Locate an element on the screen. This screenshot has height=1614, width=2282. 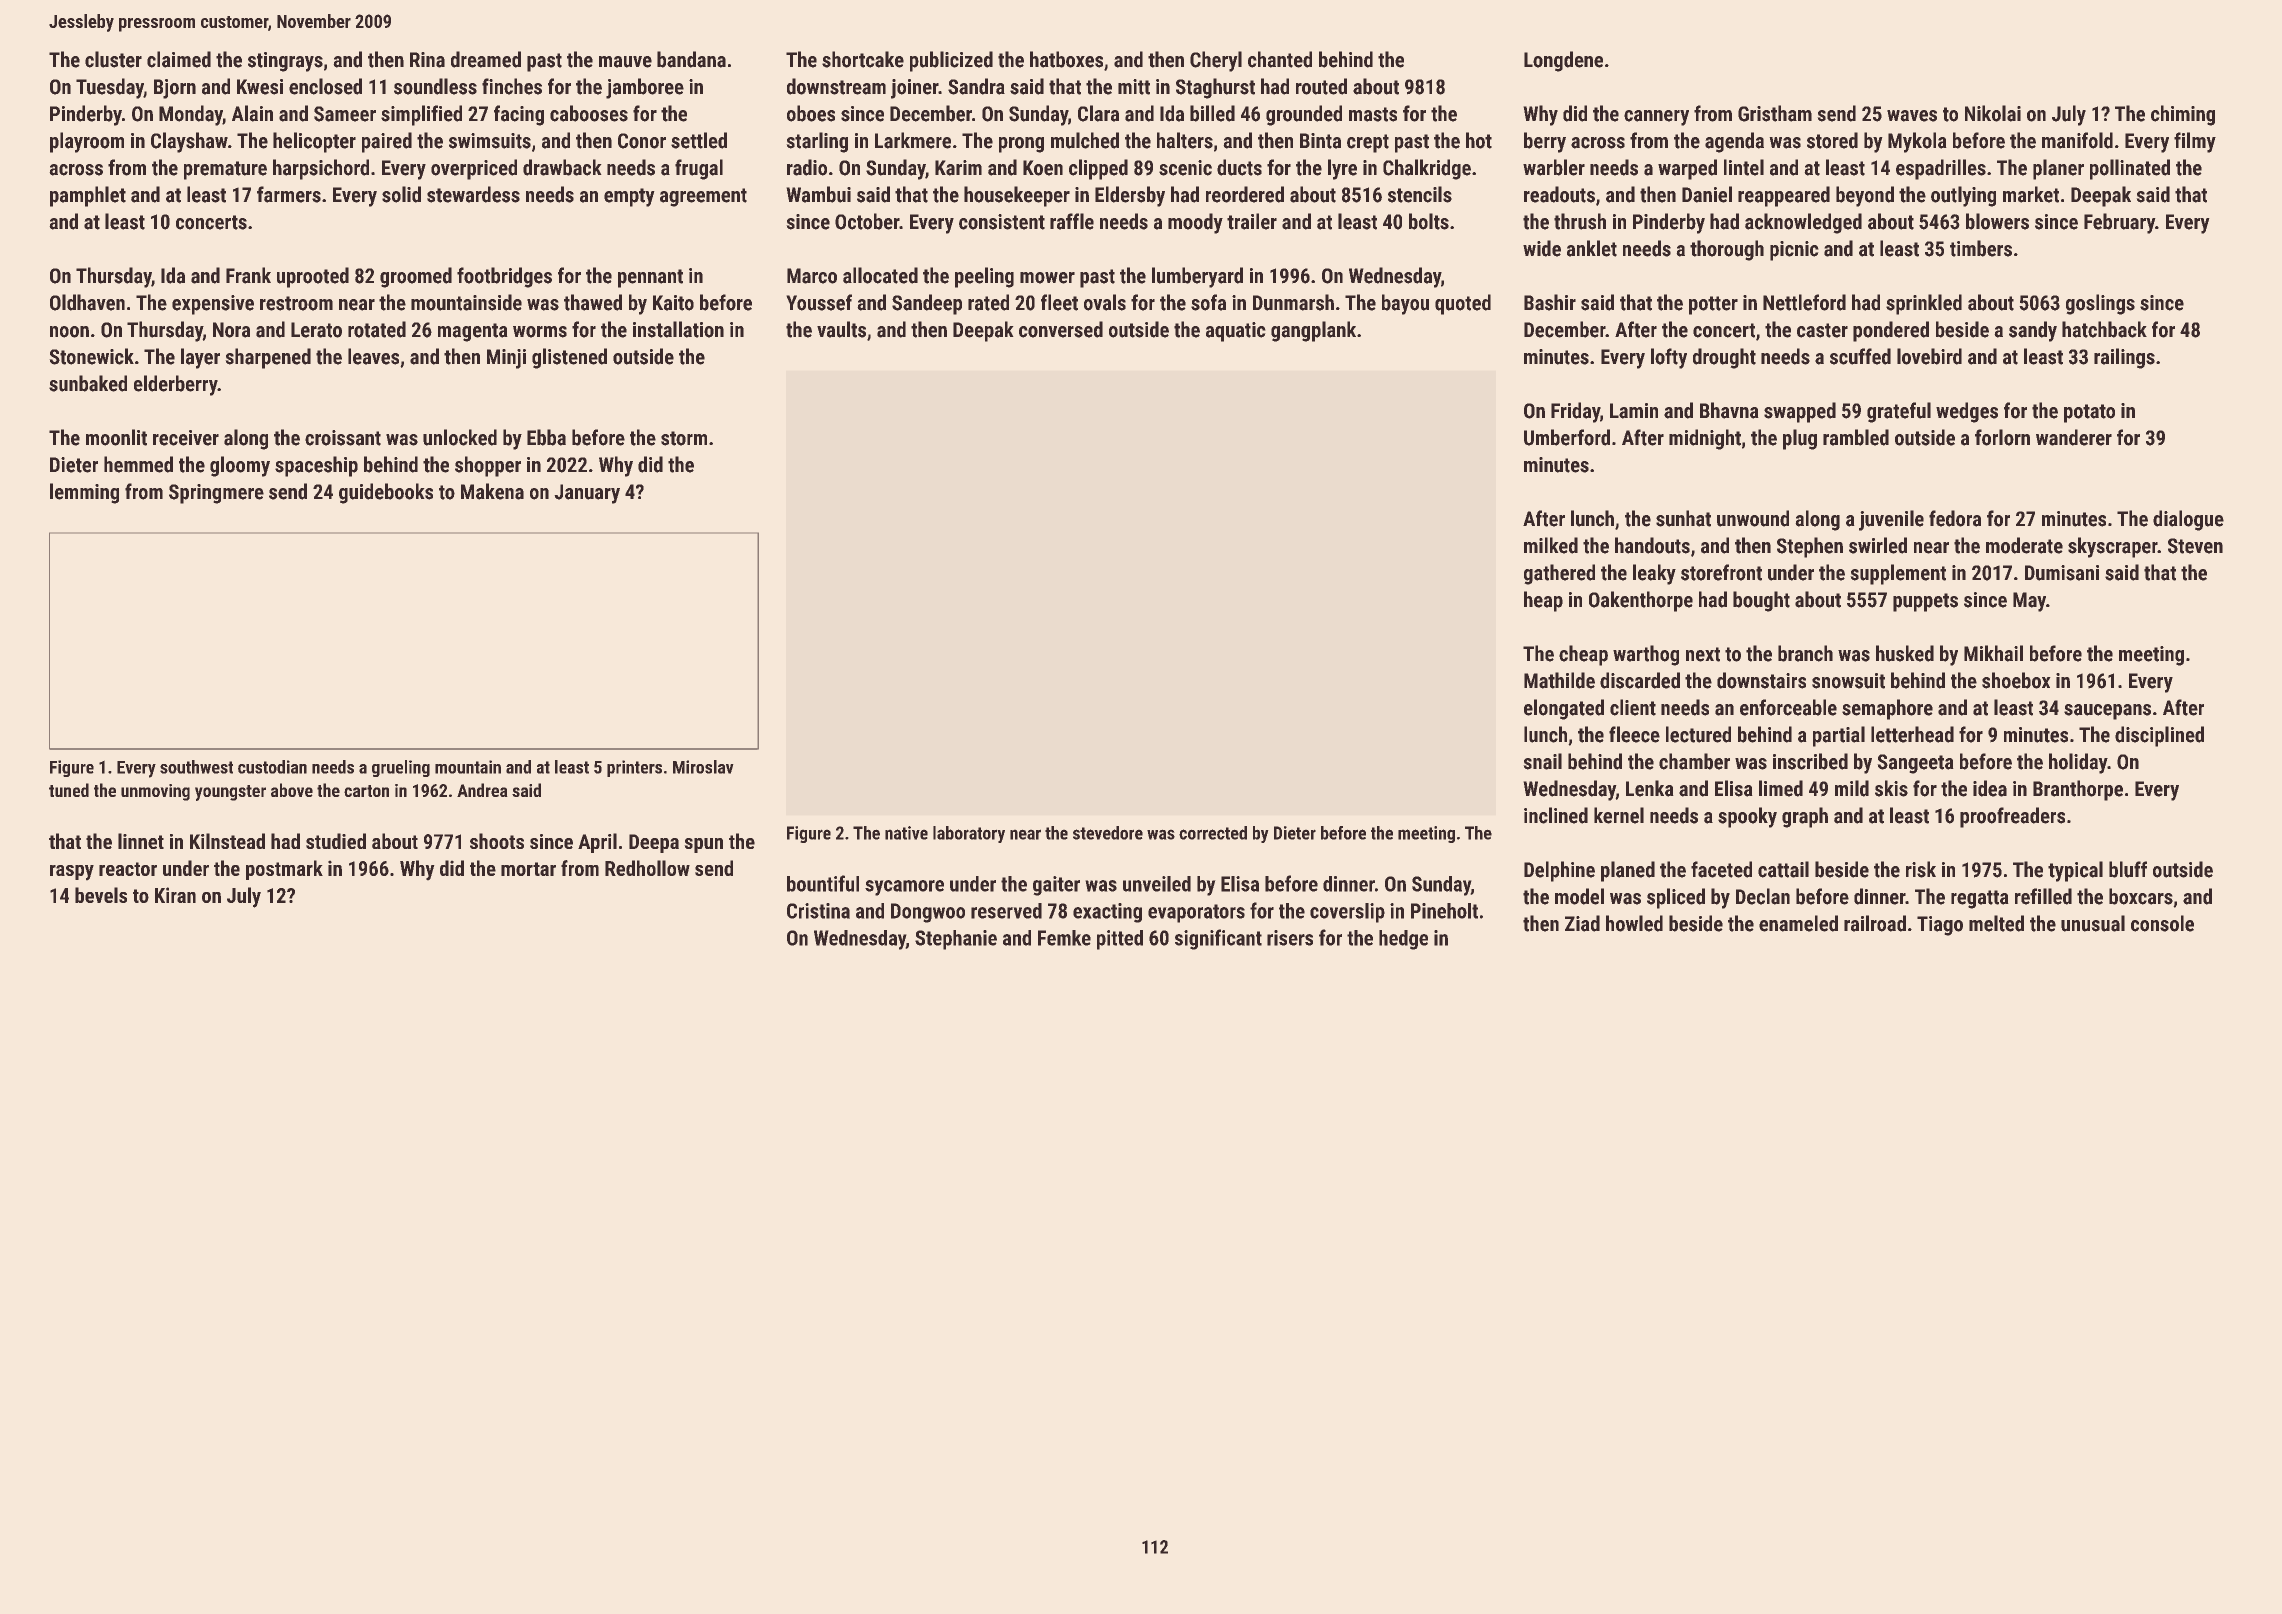
Longdene is located at coordinates (1563, 61).
